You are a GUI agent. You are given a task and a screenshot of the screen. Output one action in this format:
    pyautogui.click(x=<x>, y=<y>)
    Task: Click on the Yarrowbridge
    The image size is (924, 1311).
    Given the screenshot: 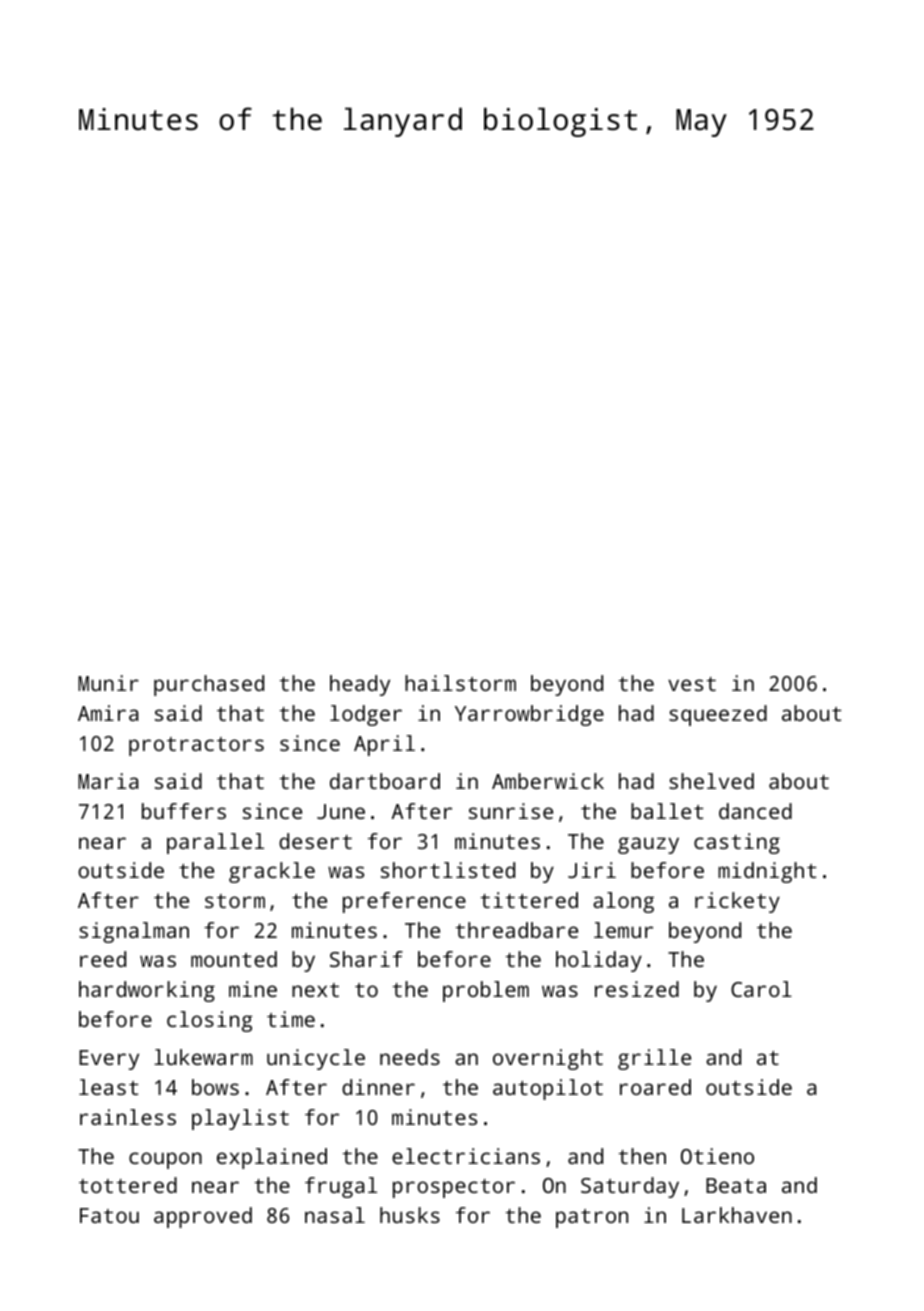 What is the action you would take?
    pyautogui.click(x=529, y=715)
